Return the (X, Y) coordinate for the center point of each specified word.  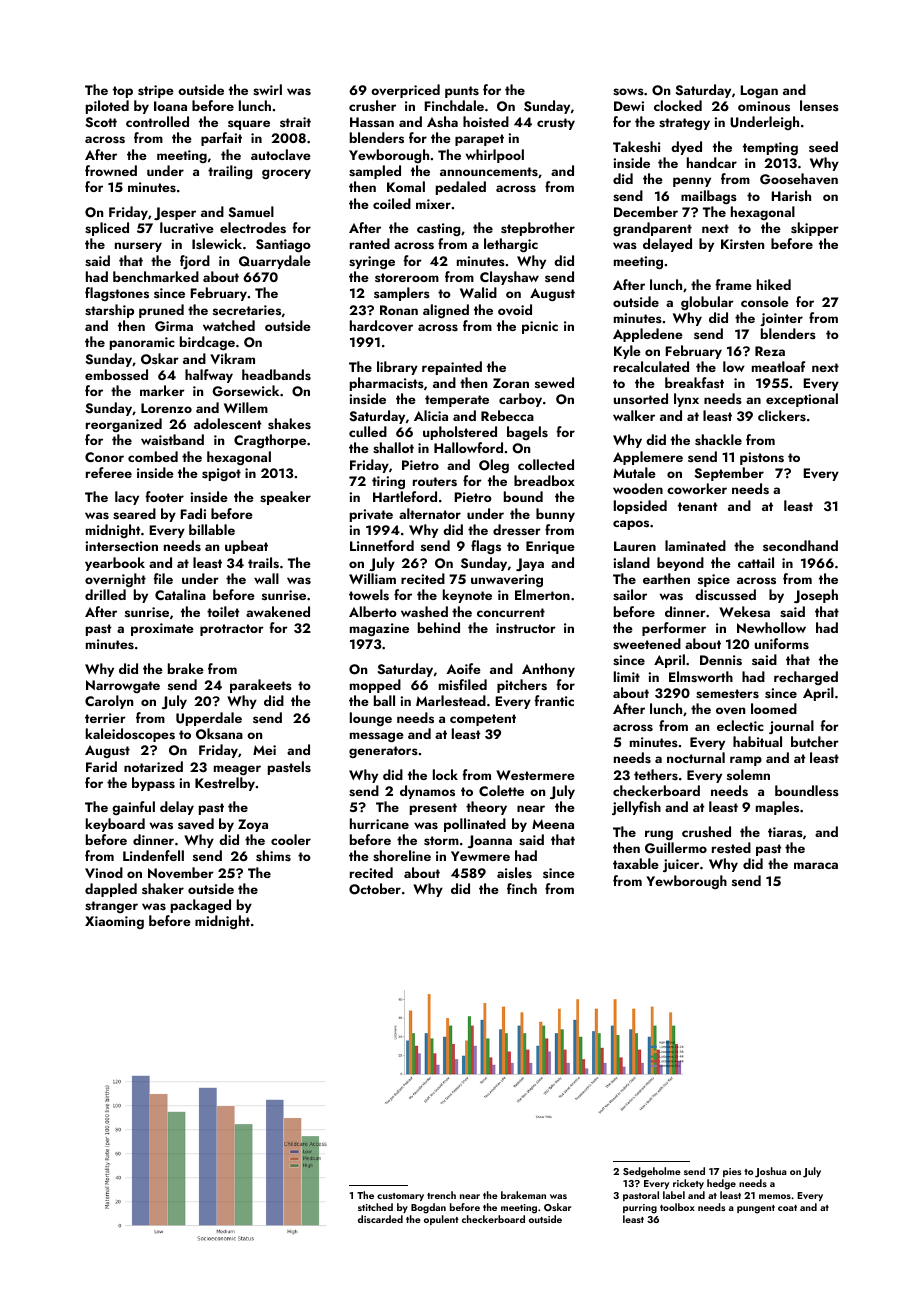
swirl (267, 90)
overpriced (405, 91)
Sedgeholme (652, 1172)
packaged (201, 906)
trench (441, 1195)
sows (628, 92)
